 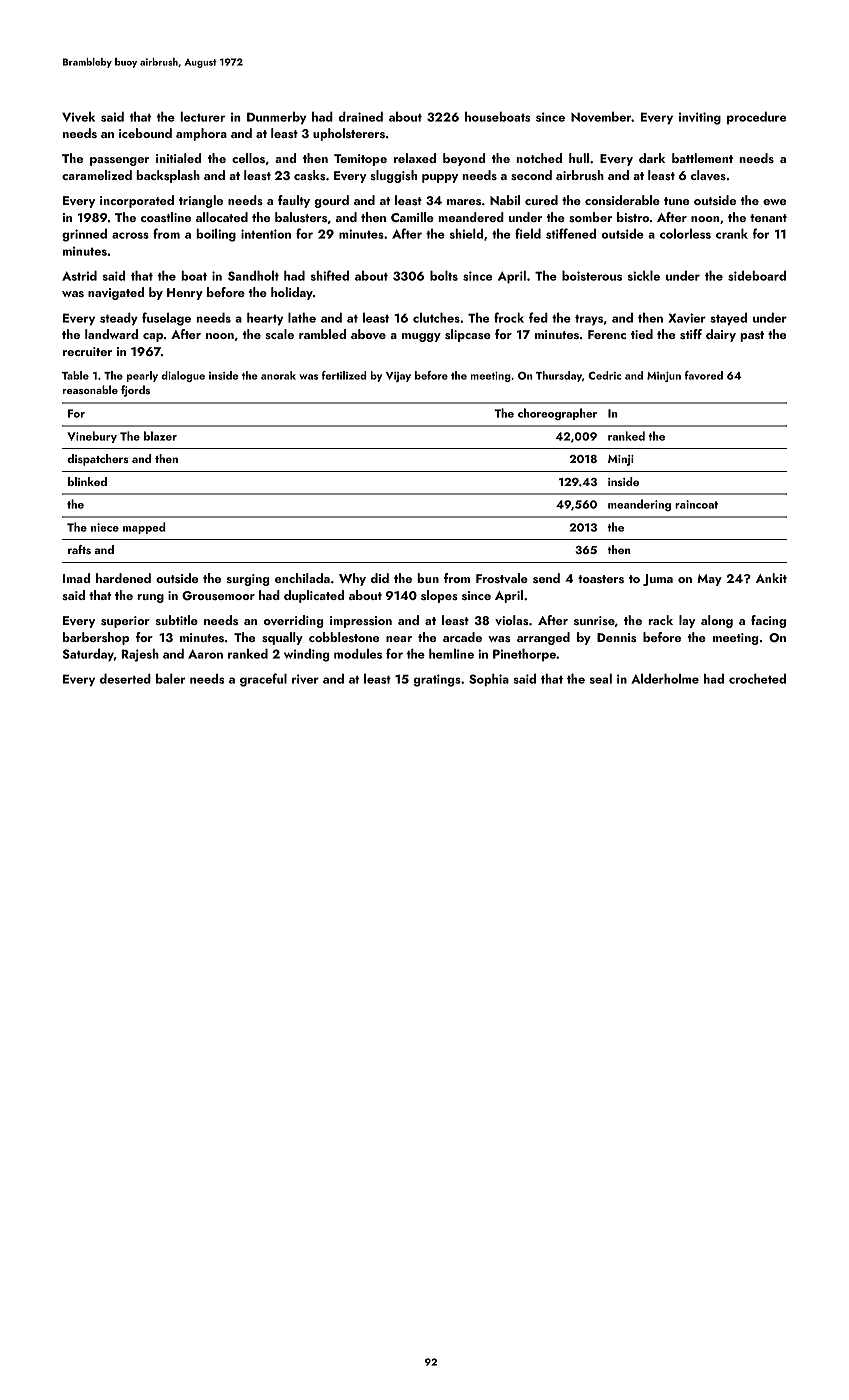 What do you see at coordinates (557, 414) in the screenshot?
I see `choreographer` at bounding box center [557, 414].
